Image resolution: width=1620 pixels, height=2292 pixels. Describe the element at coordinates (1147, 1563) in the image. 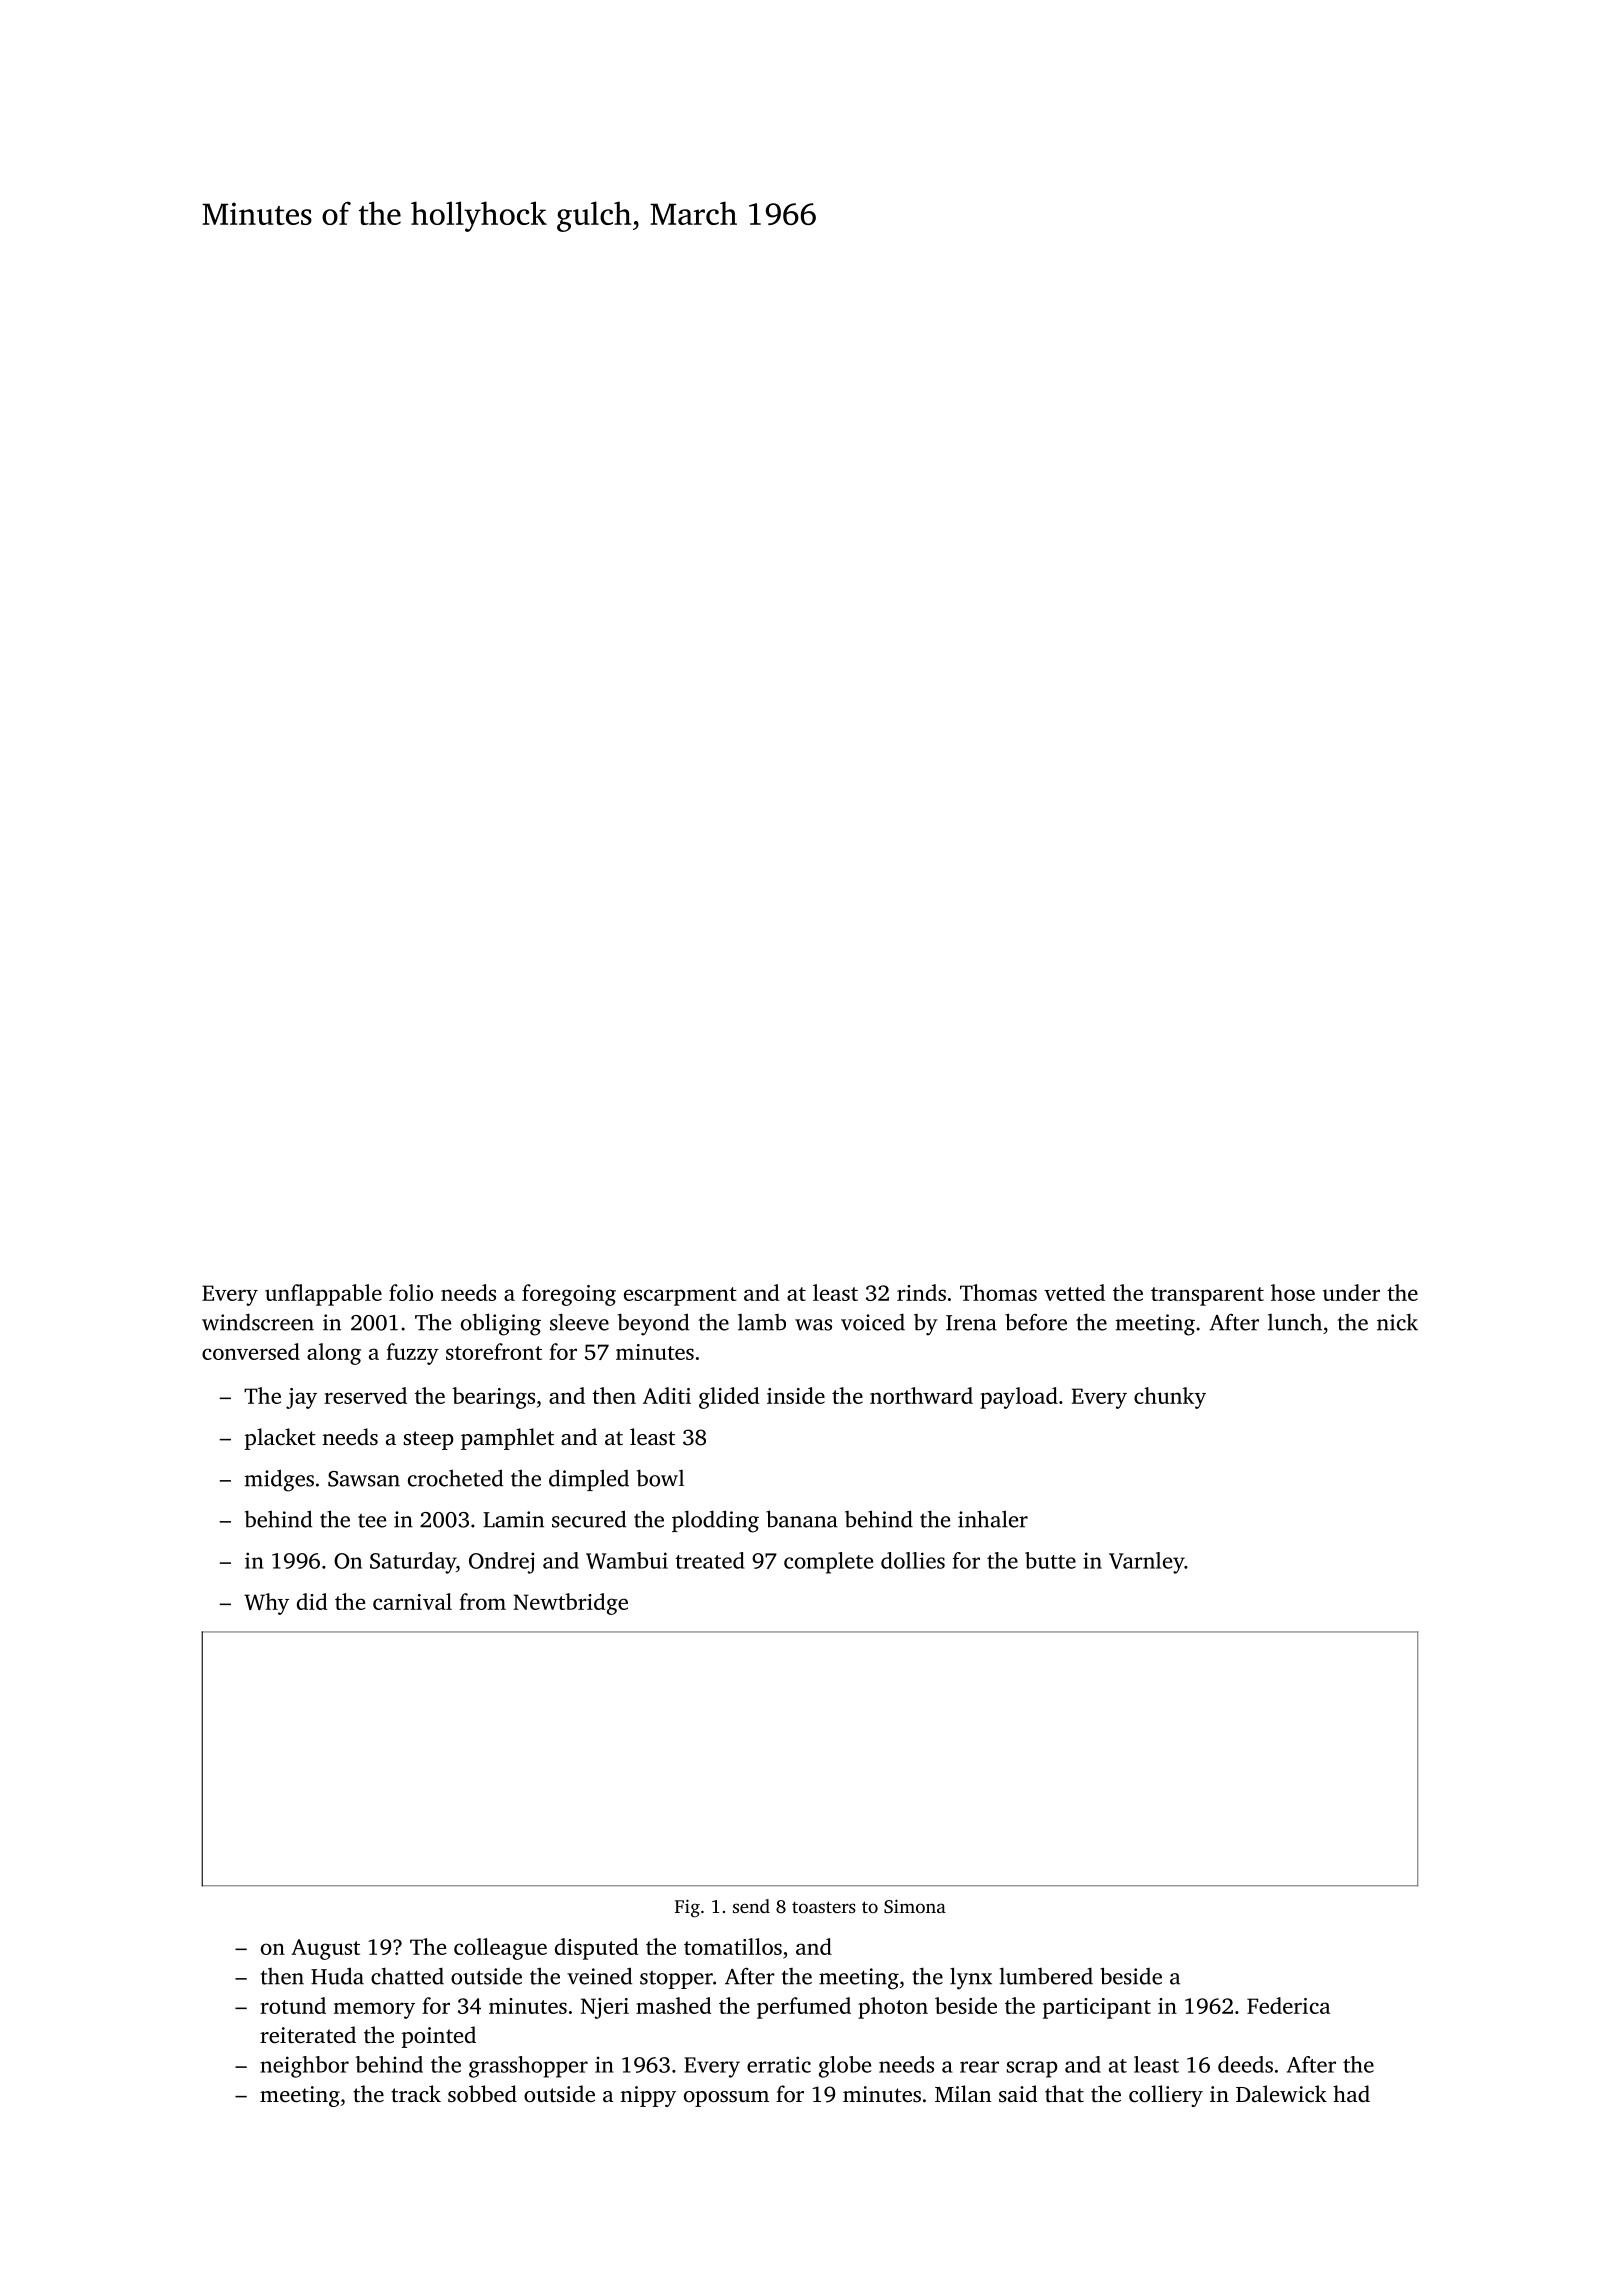

I see `Varnley` at that location.
